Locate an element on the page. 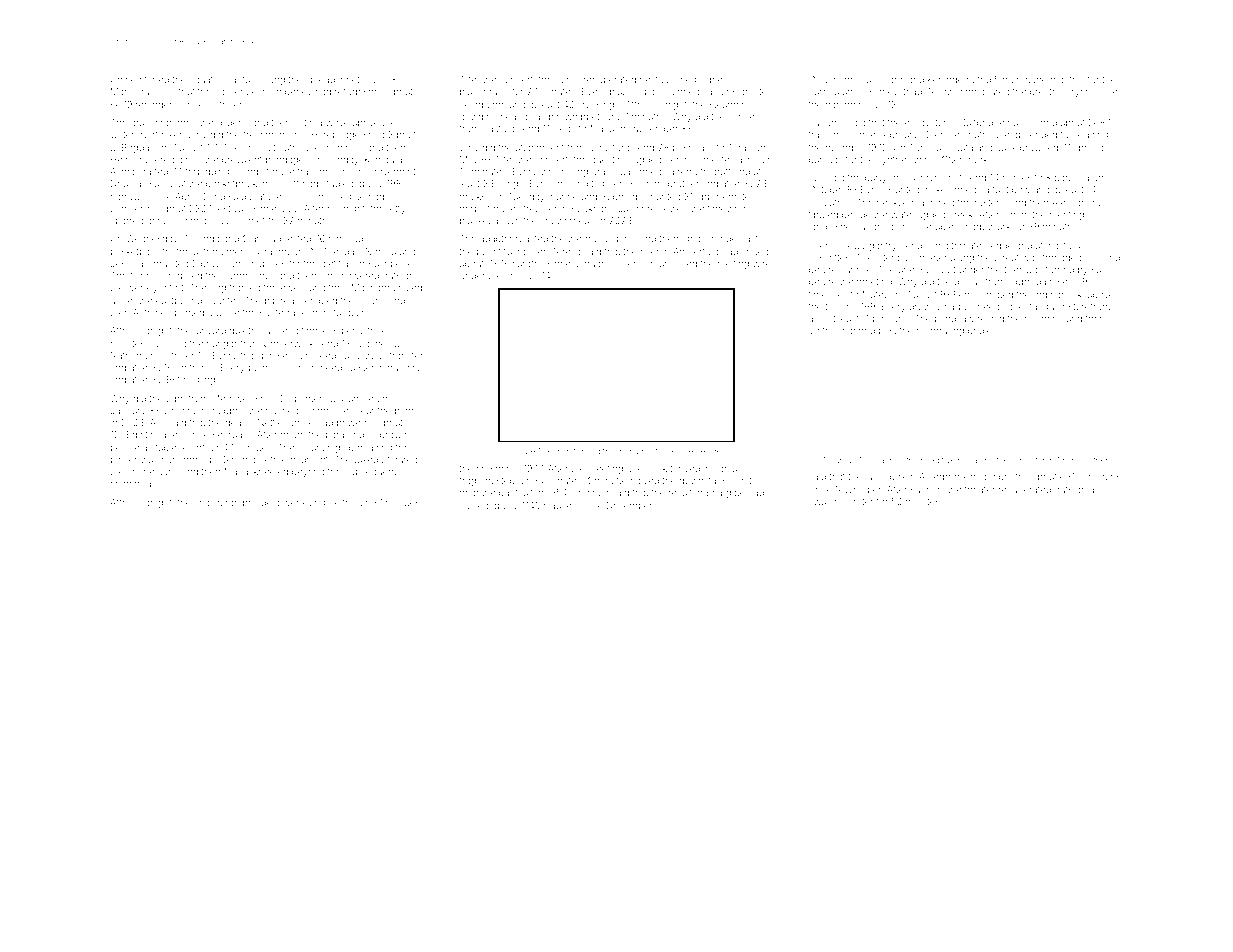  December is located at coordinates (629, 505).
